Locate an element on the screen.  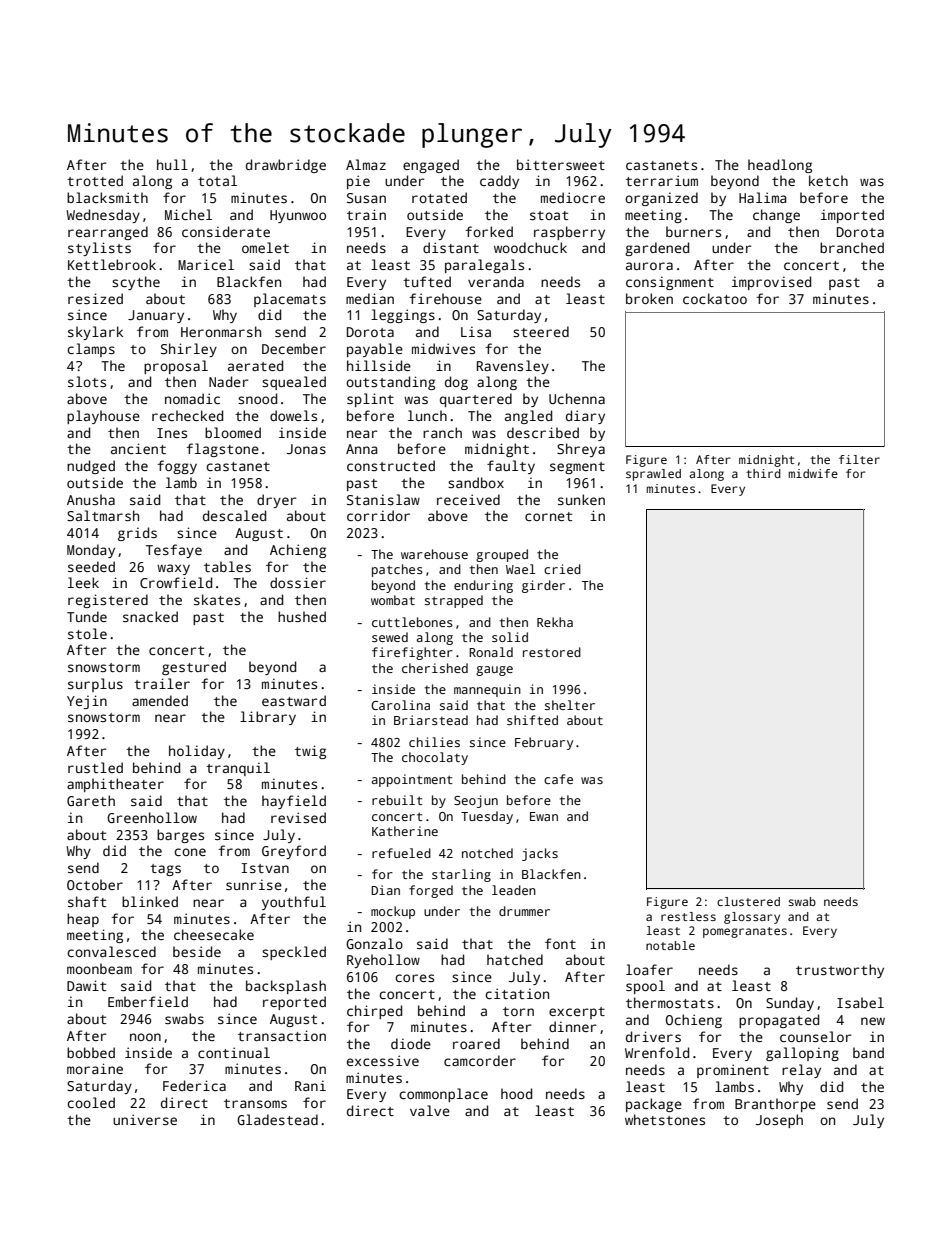
Tuesday is located at coordinates (487, 817).
